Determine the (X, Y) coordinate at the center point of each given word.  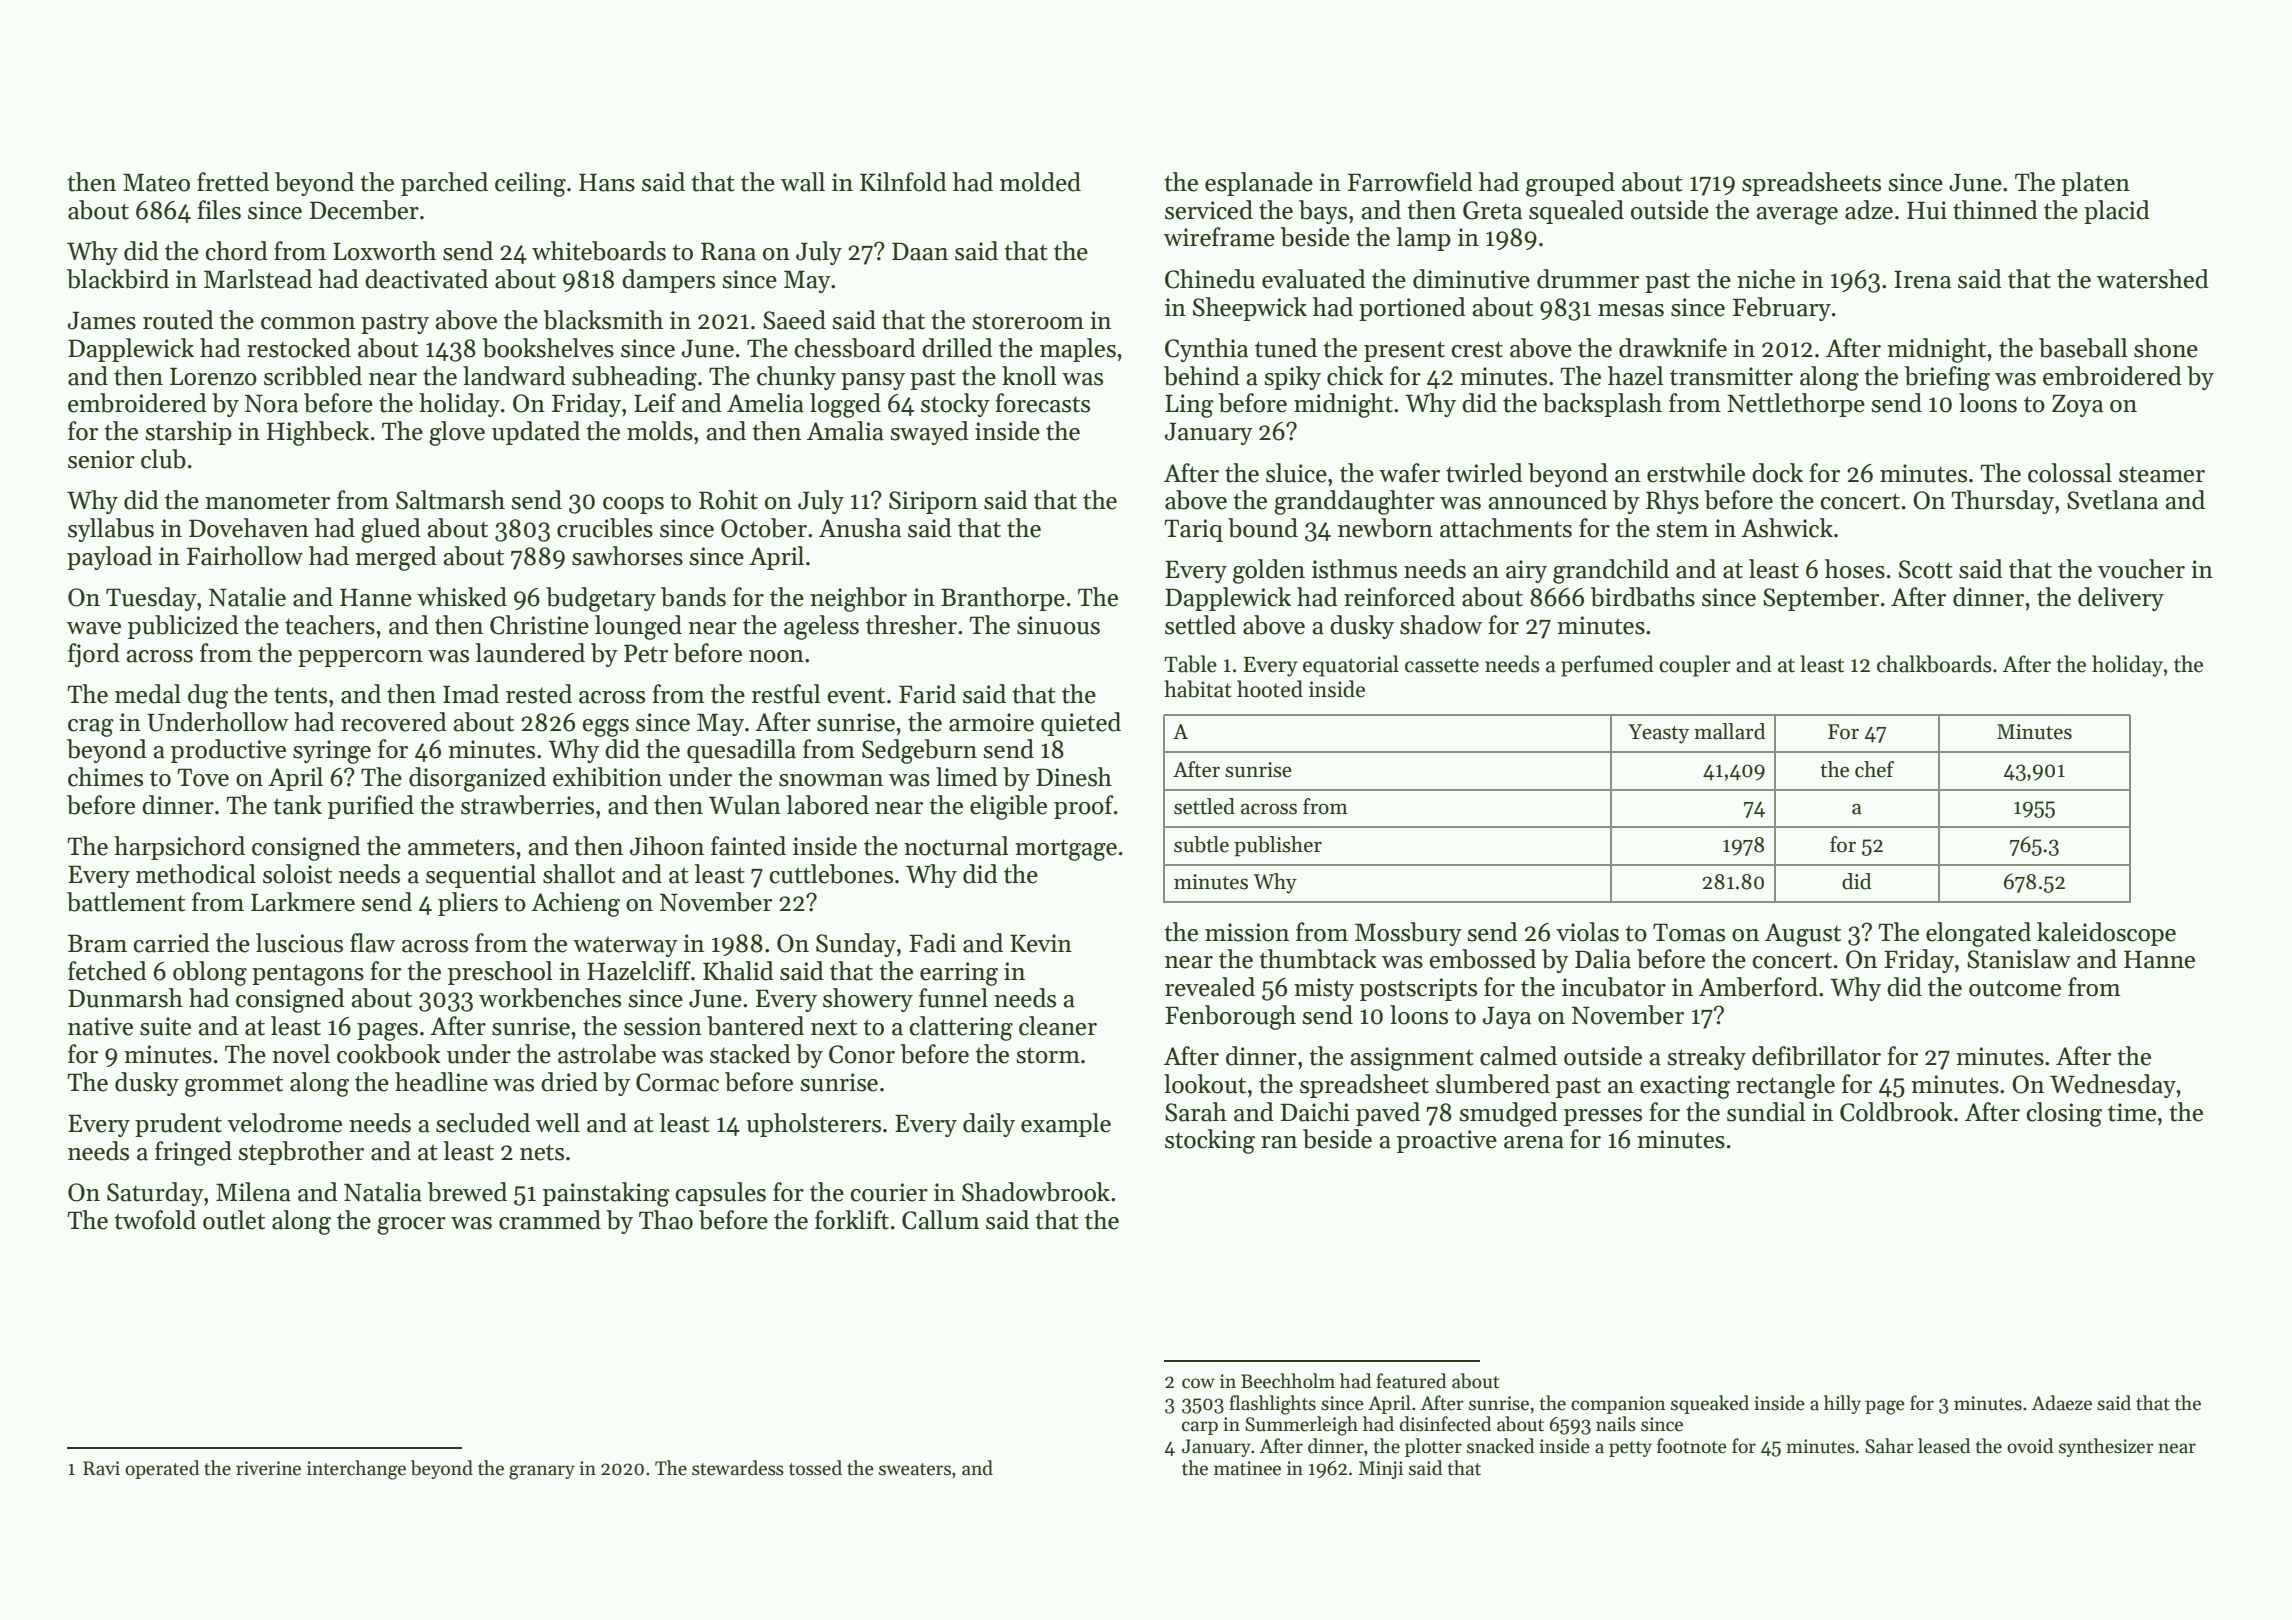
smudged (1508, 1114)
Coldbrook (1896, 1112)
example (1066, 1125)
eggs (605, 728)
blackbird (118, 279)
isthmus (1354, 569)
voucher (2141, 569)
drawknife (1673, 348)
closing (2064, 1114)
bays (1323, 212)
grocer (411, 1226)
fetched (107, 971)
